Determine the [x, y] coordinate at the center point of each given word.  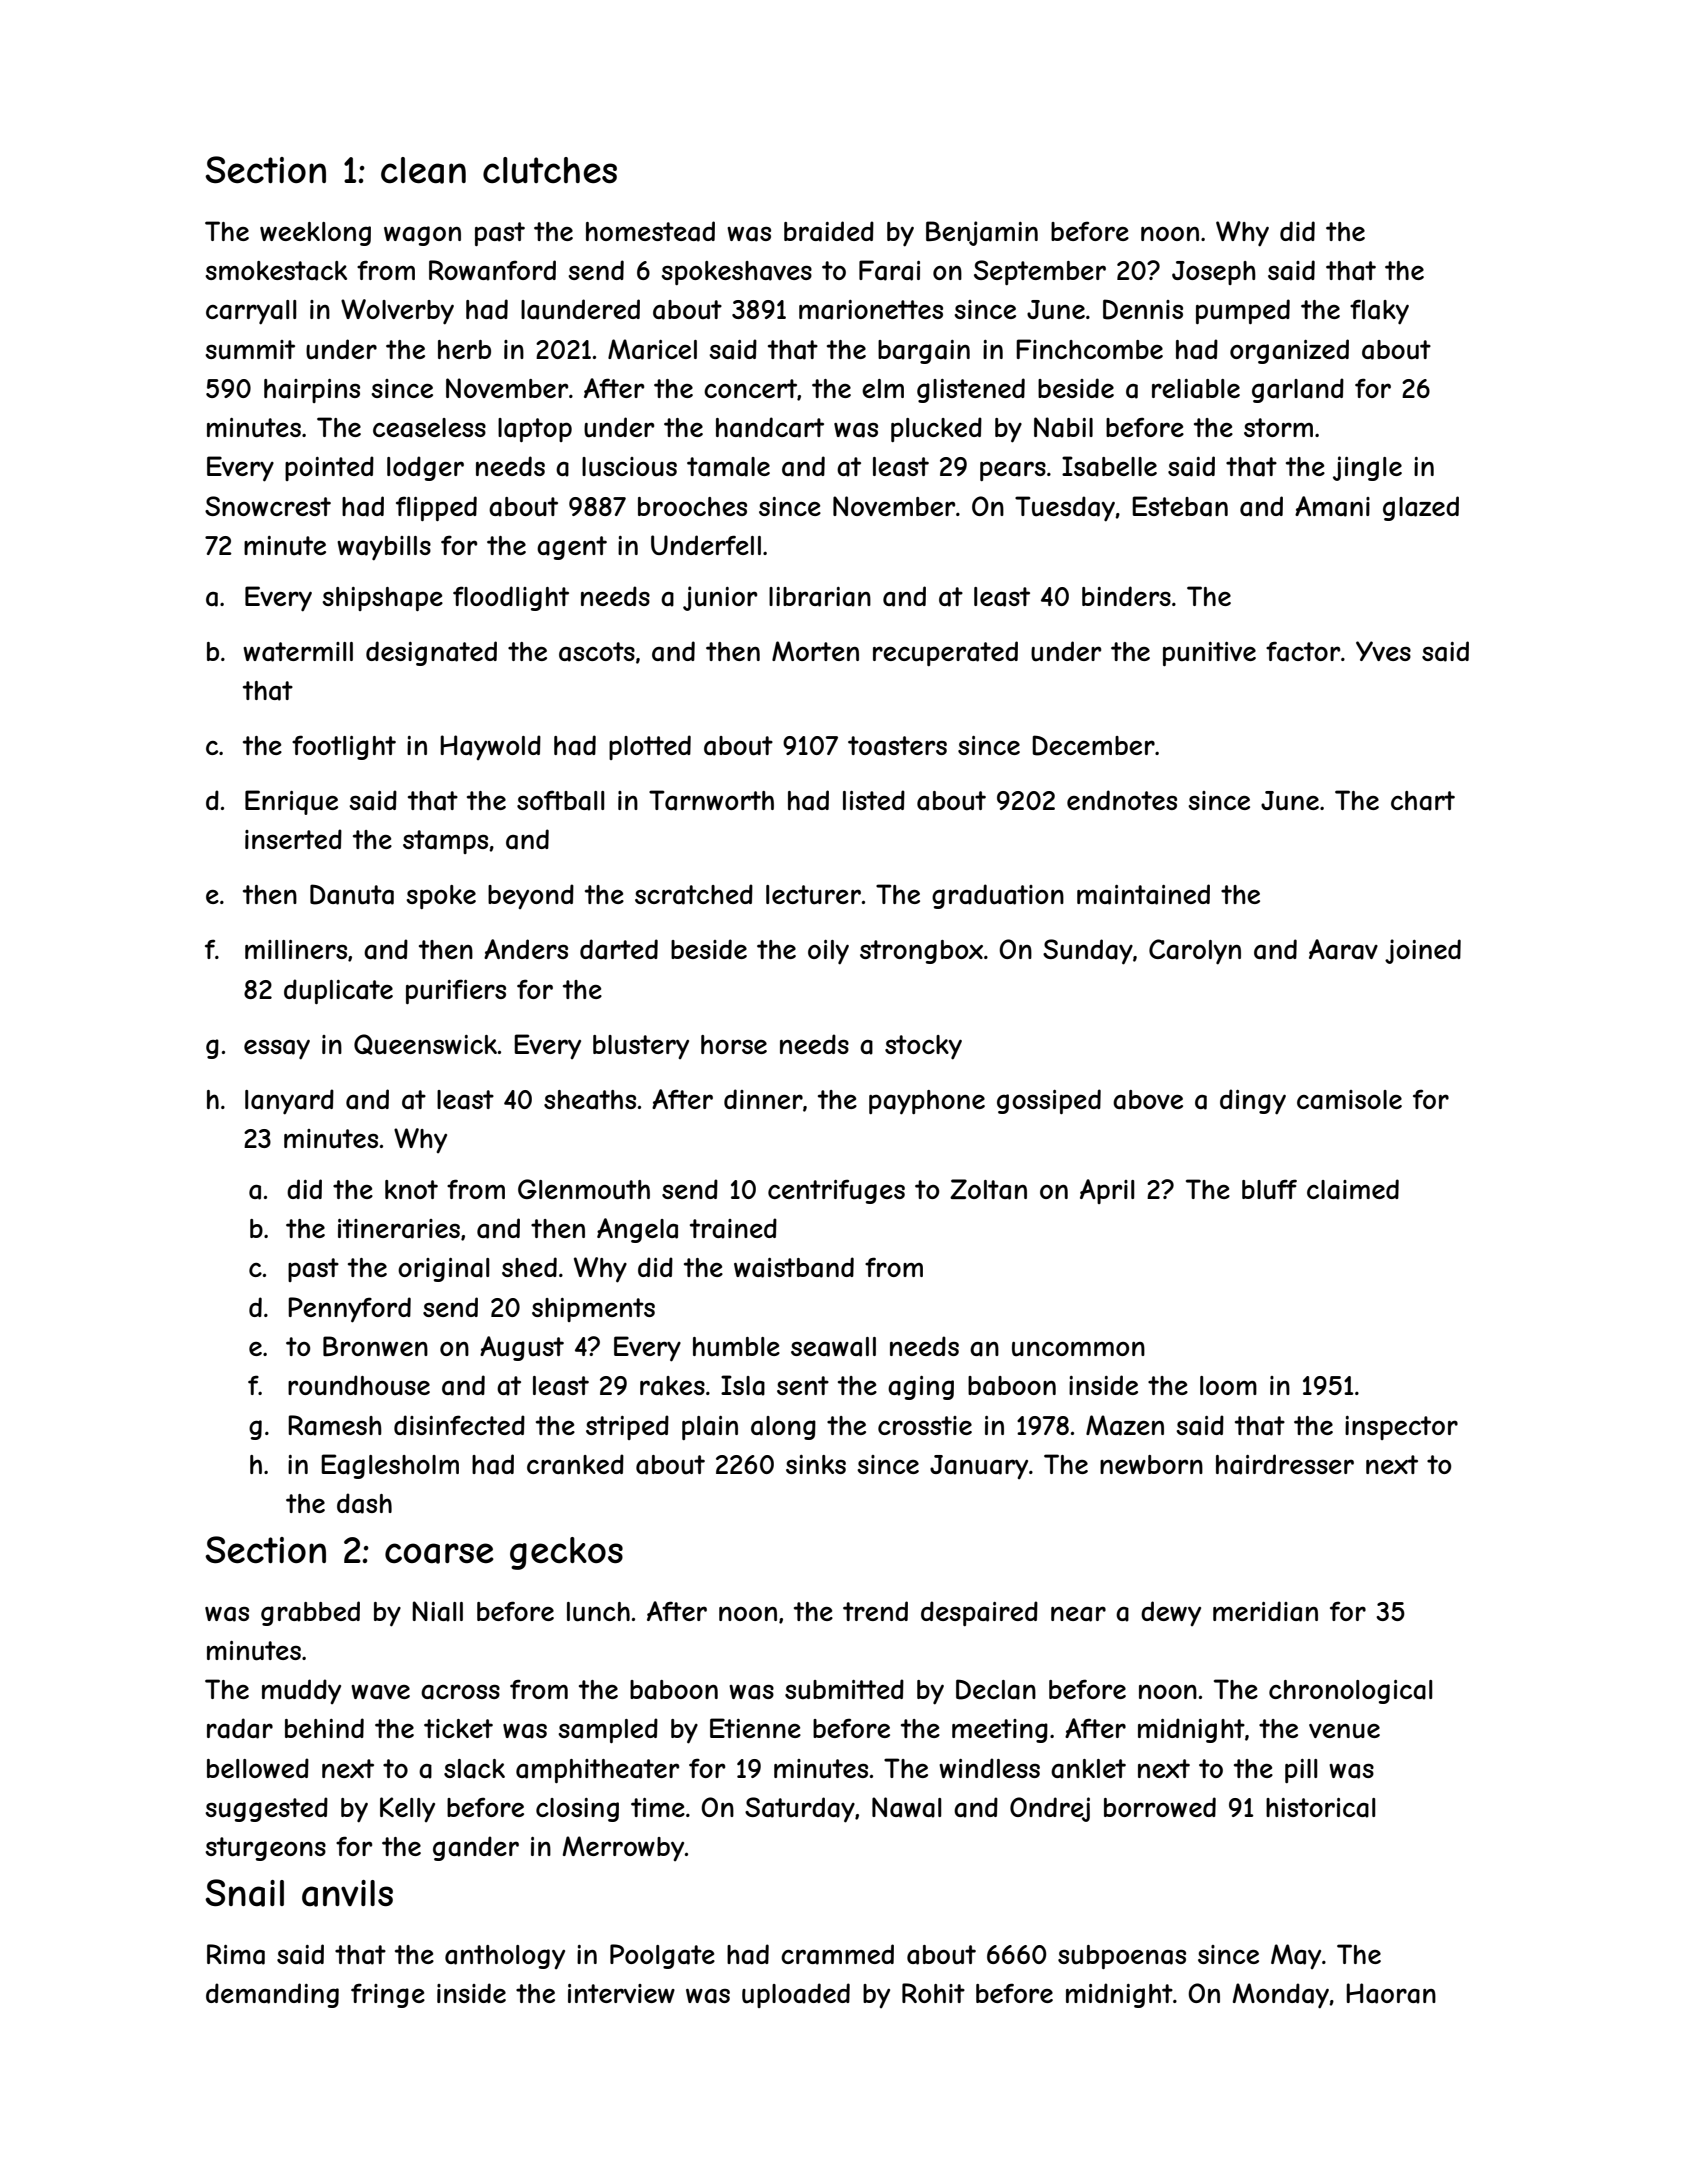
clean [423, 170]
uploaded [796, 1995]
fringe [388, 1995]
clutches [550, 170]
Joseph [1214, 273]
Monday [1281, 1996]
